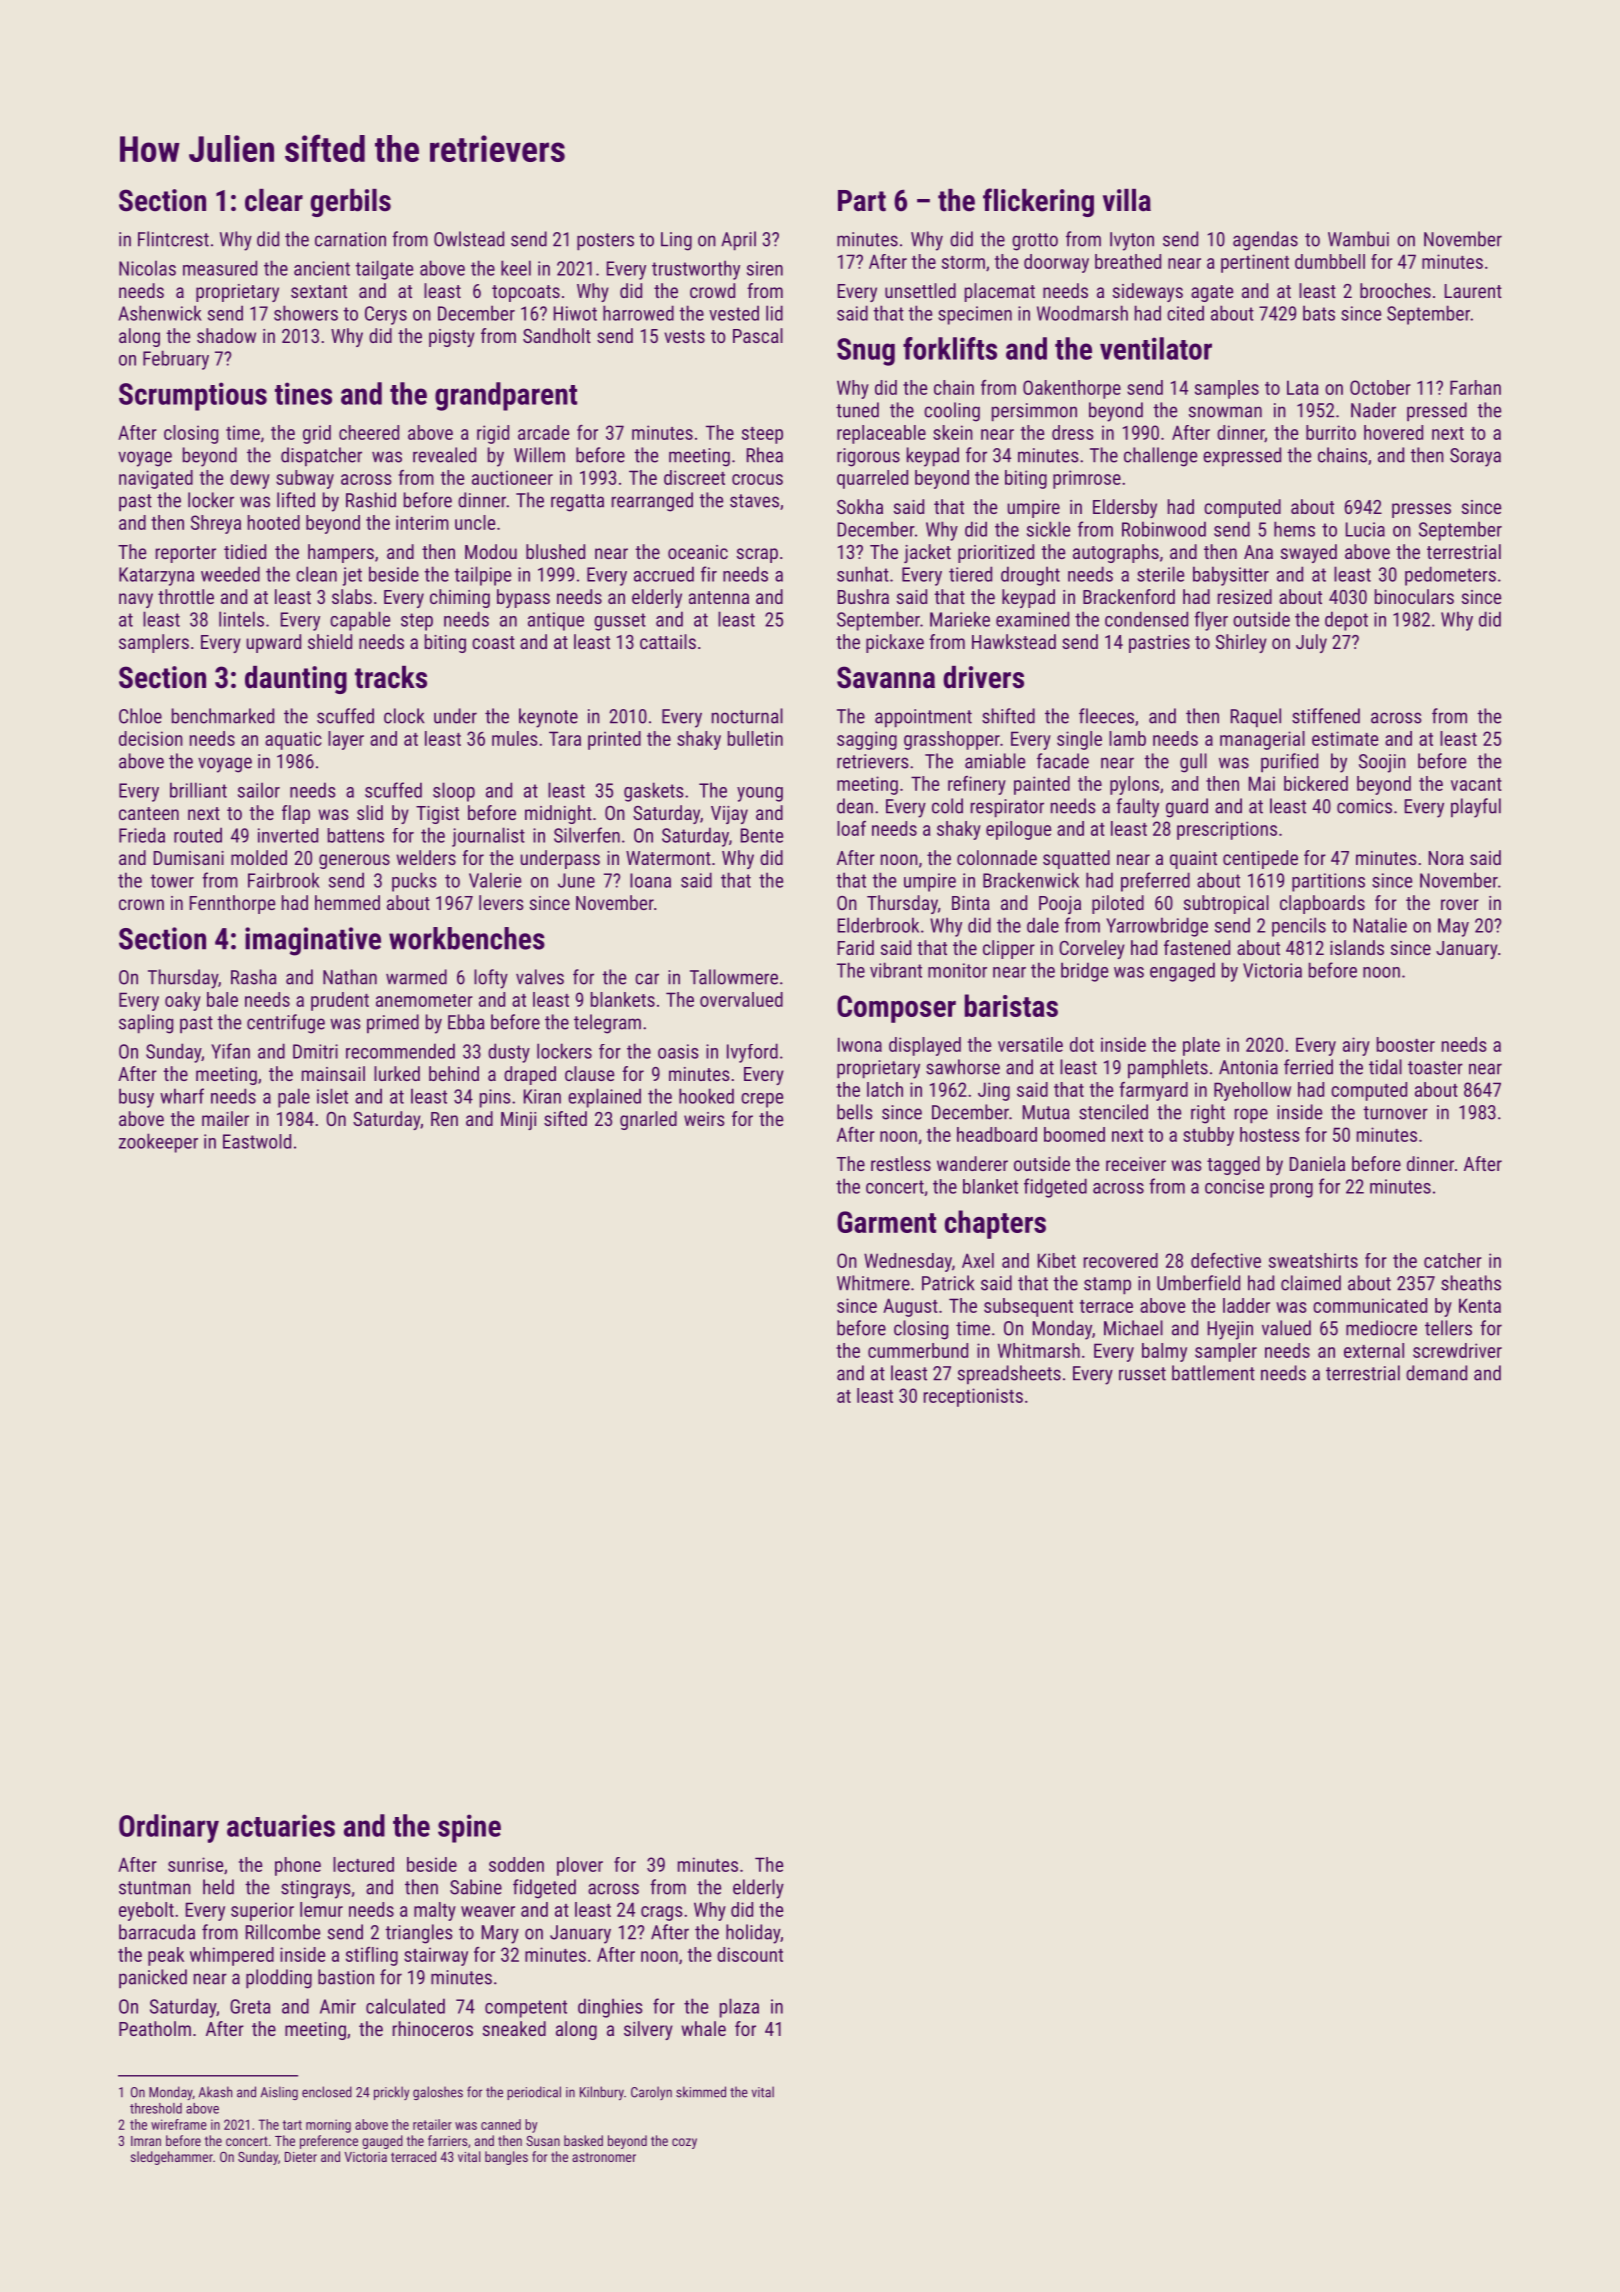 The height and width of the document is (2292, 1620). What do you see at coordinates (303, 393) in the document?
I see `tines` at bounding box center [303, 393].
